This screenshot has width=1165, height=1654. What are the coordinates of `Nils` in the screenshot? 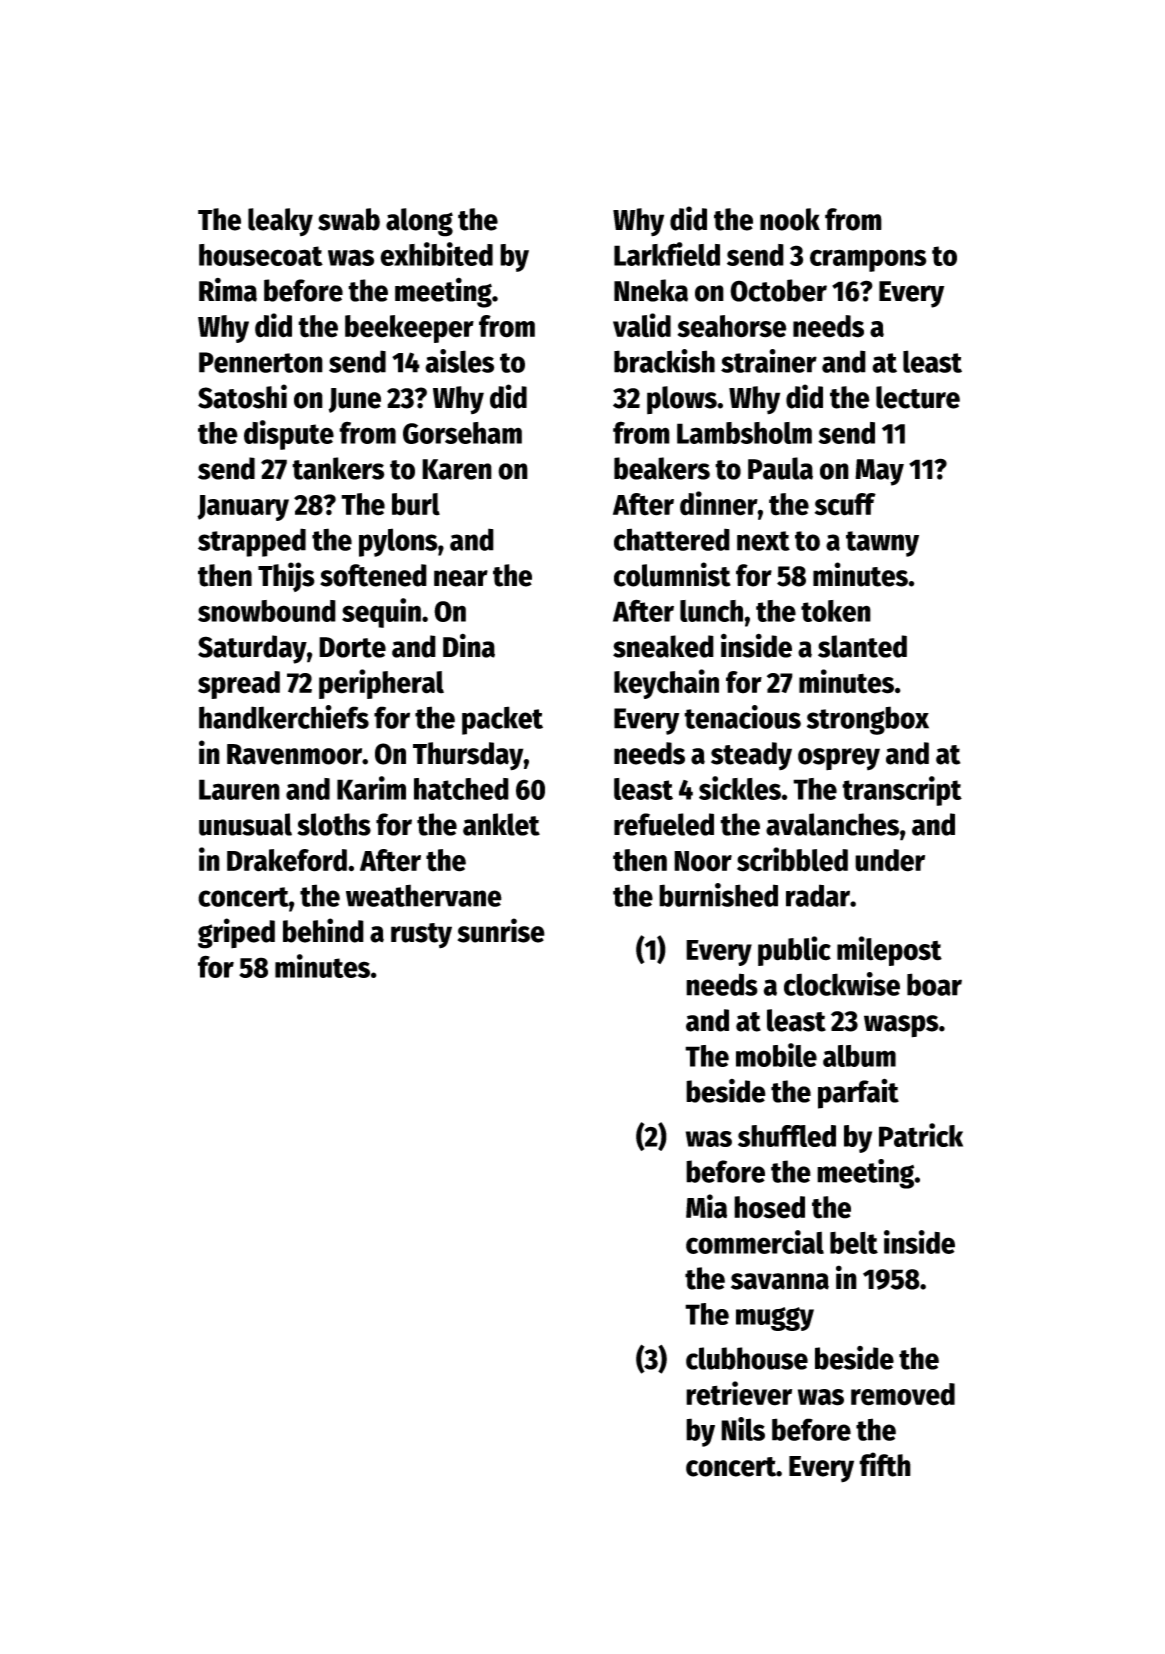 It's located at (743, 1429).
